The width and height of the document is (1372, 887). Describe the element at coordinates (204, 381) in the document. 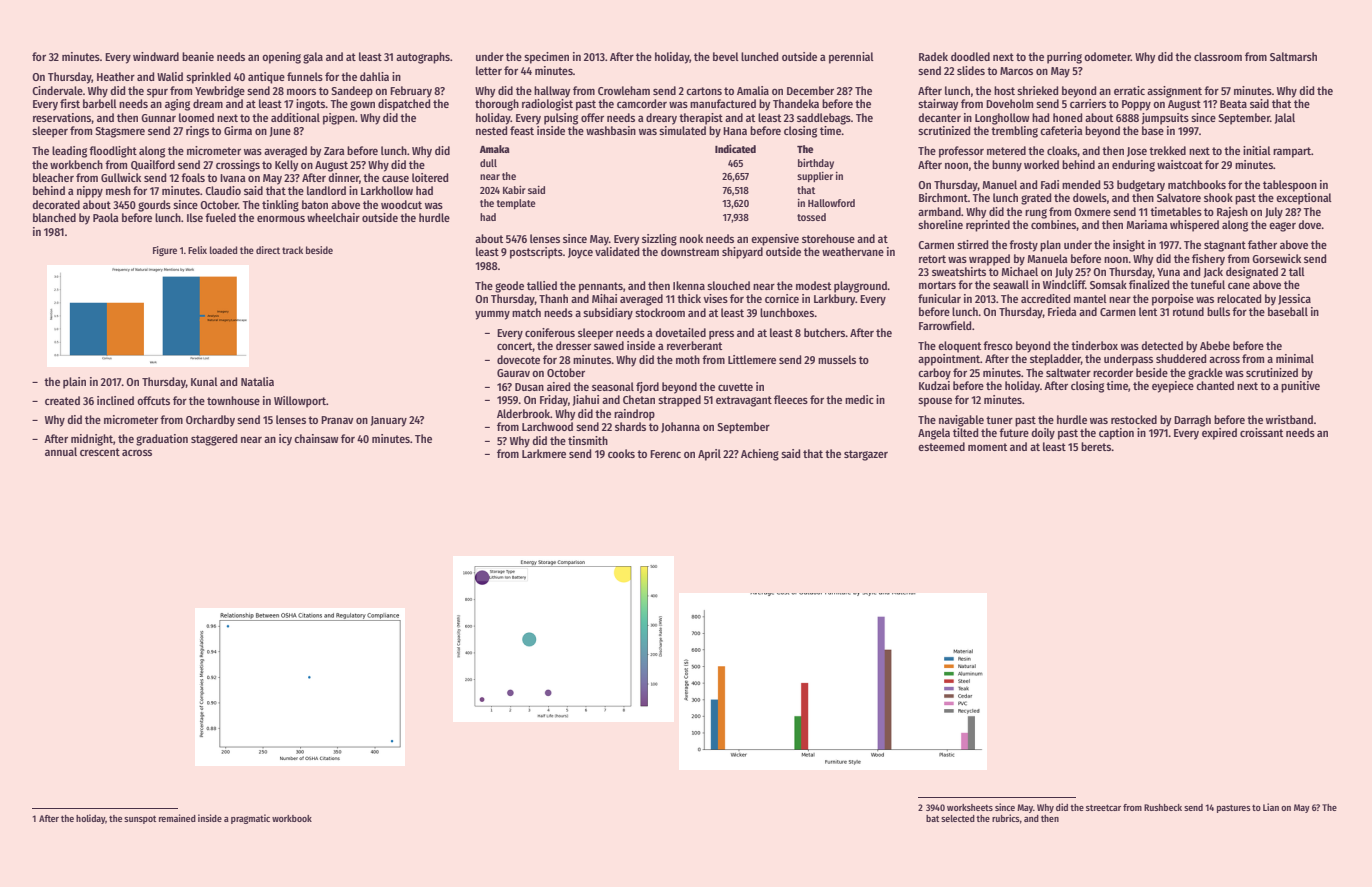

I see `Kunal` at that location.
